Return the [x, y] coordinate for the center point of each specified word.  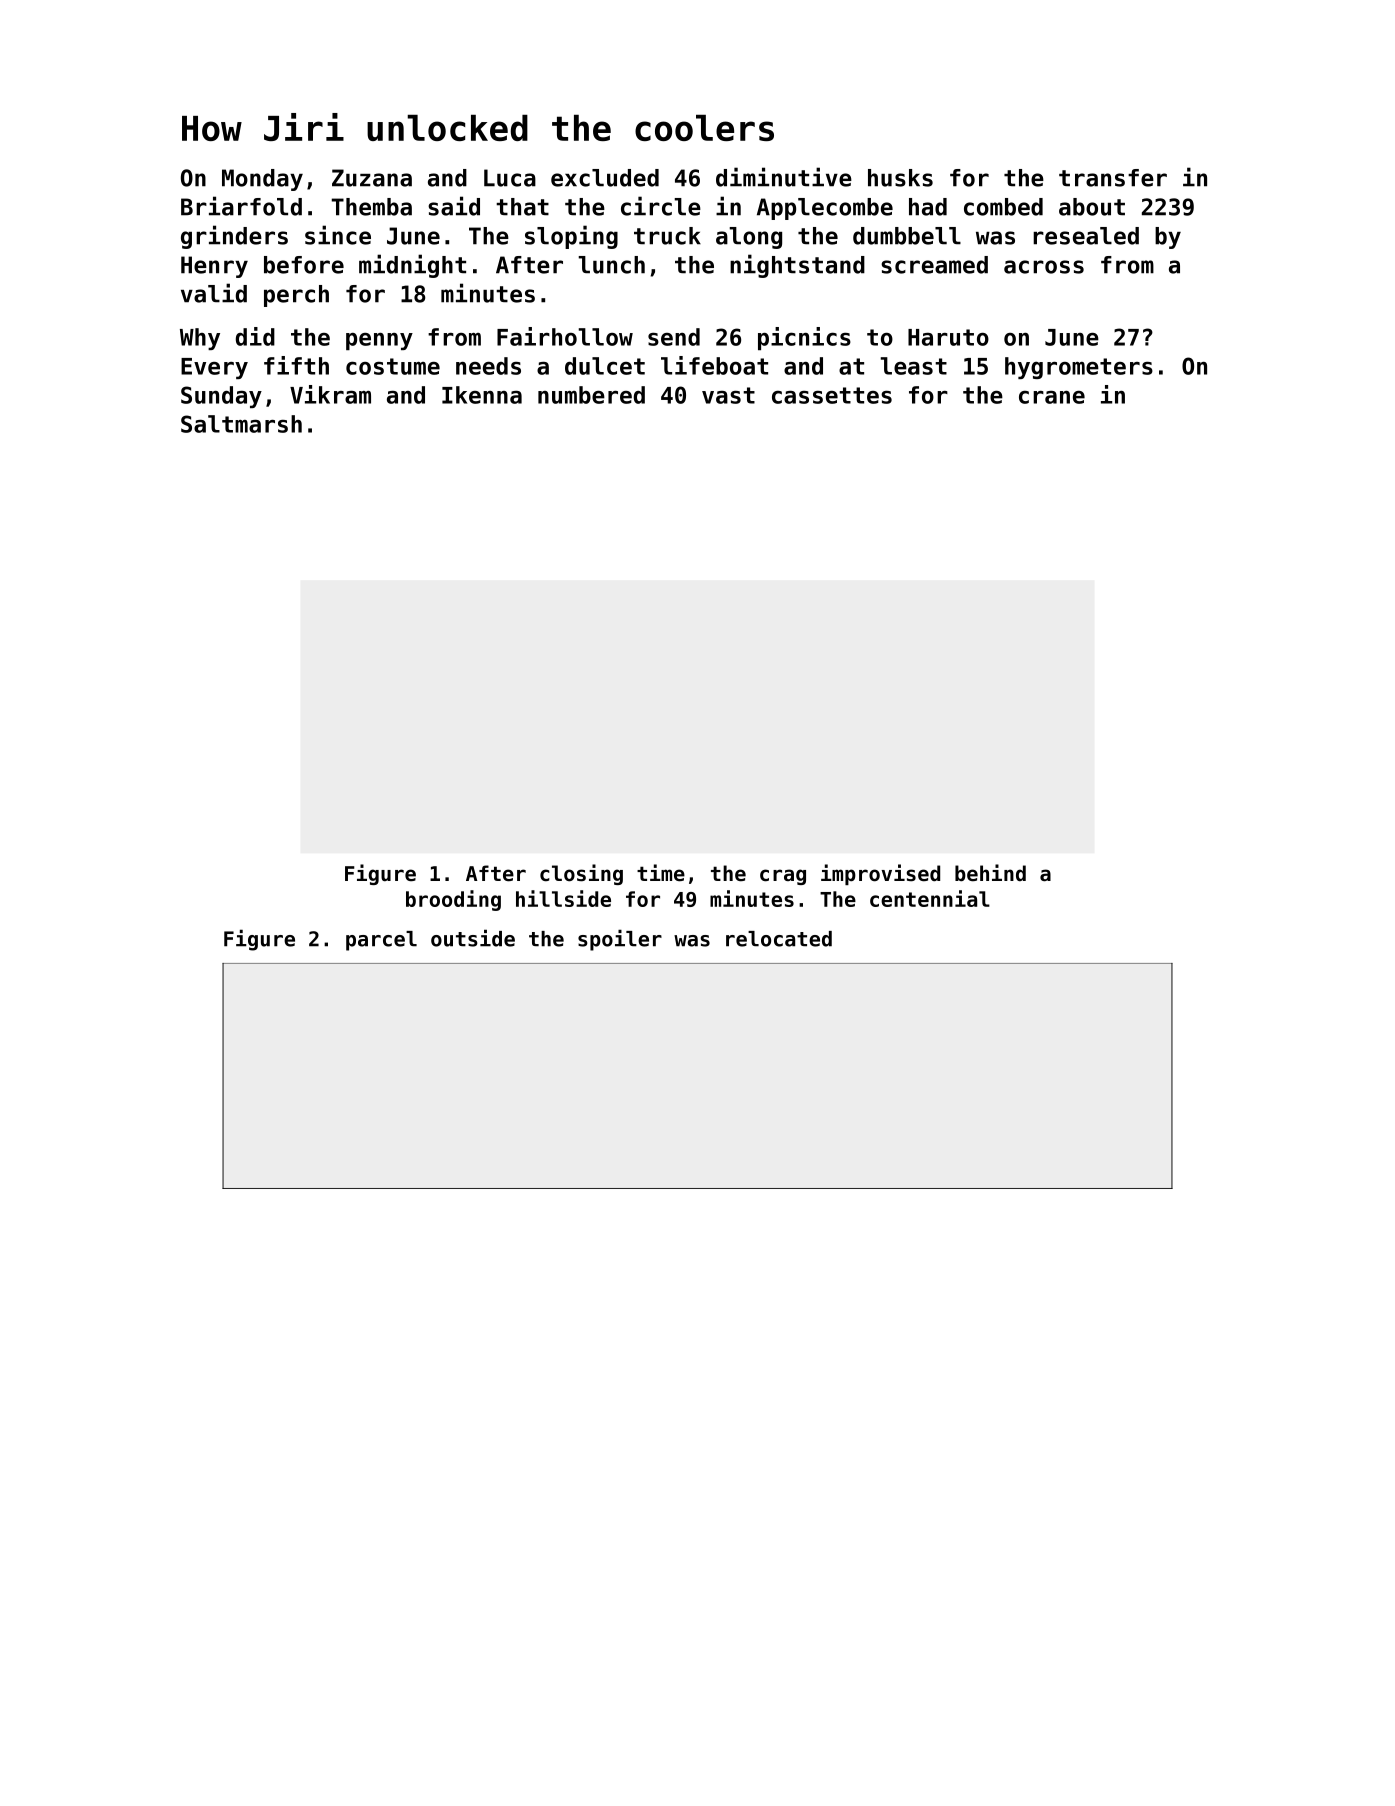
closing [581, 874]
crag [783, 877]
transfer [1113, 178]
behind [990, 873]
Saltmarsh [241, 424]
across [1044, 267]
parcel [381, 941]
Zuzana [372, 178]
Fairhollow [565, 336]
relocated [779, 939]
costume [393, 366]
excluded [605, 178]
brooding [453, 900]
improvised [880, 874]
